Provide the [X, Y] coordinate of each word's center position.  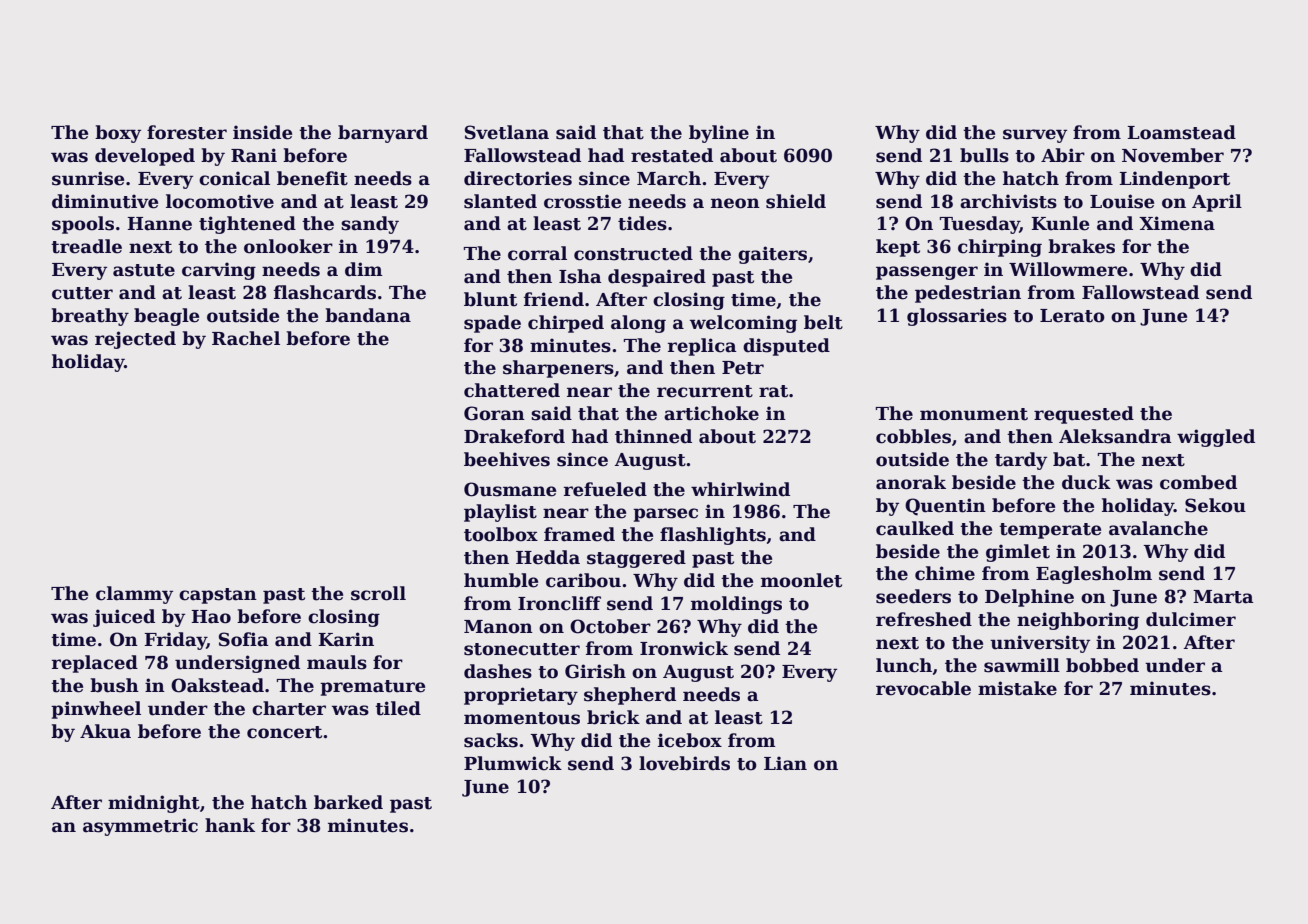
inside [262, 132]
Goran [494, 413]
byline [719, 134]
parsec [665, 515]
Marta [1223, 597]
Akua [105, 731]
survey [1035, 136]
